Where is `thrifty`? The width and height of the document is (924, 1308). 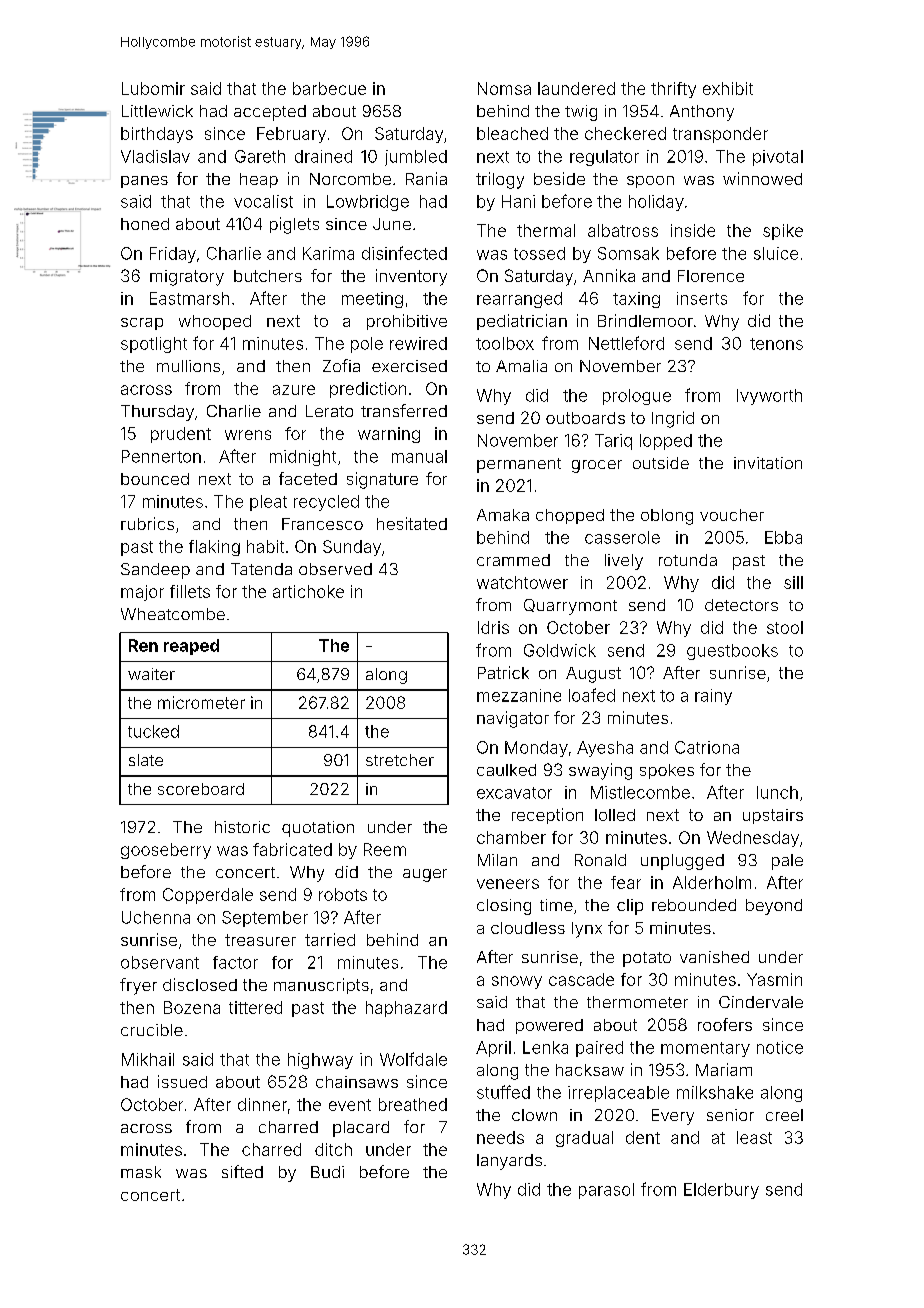 thrifty is located at coordinates (673, 90).
